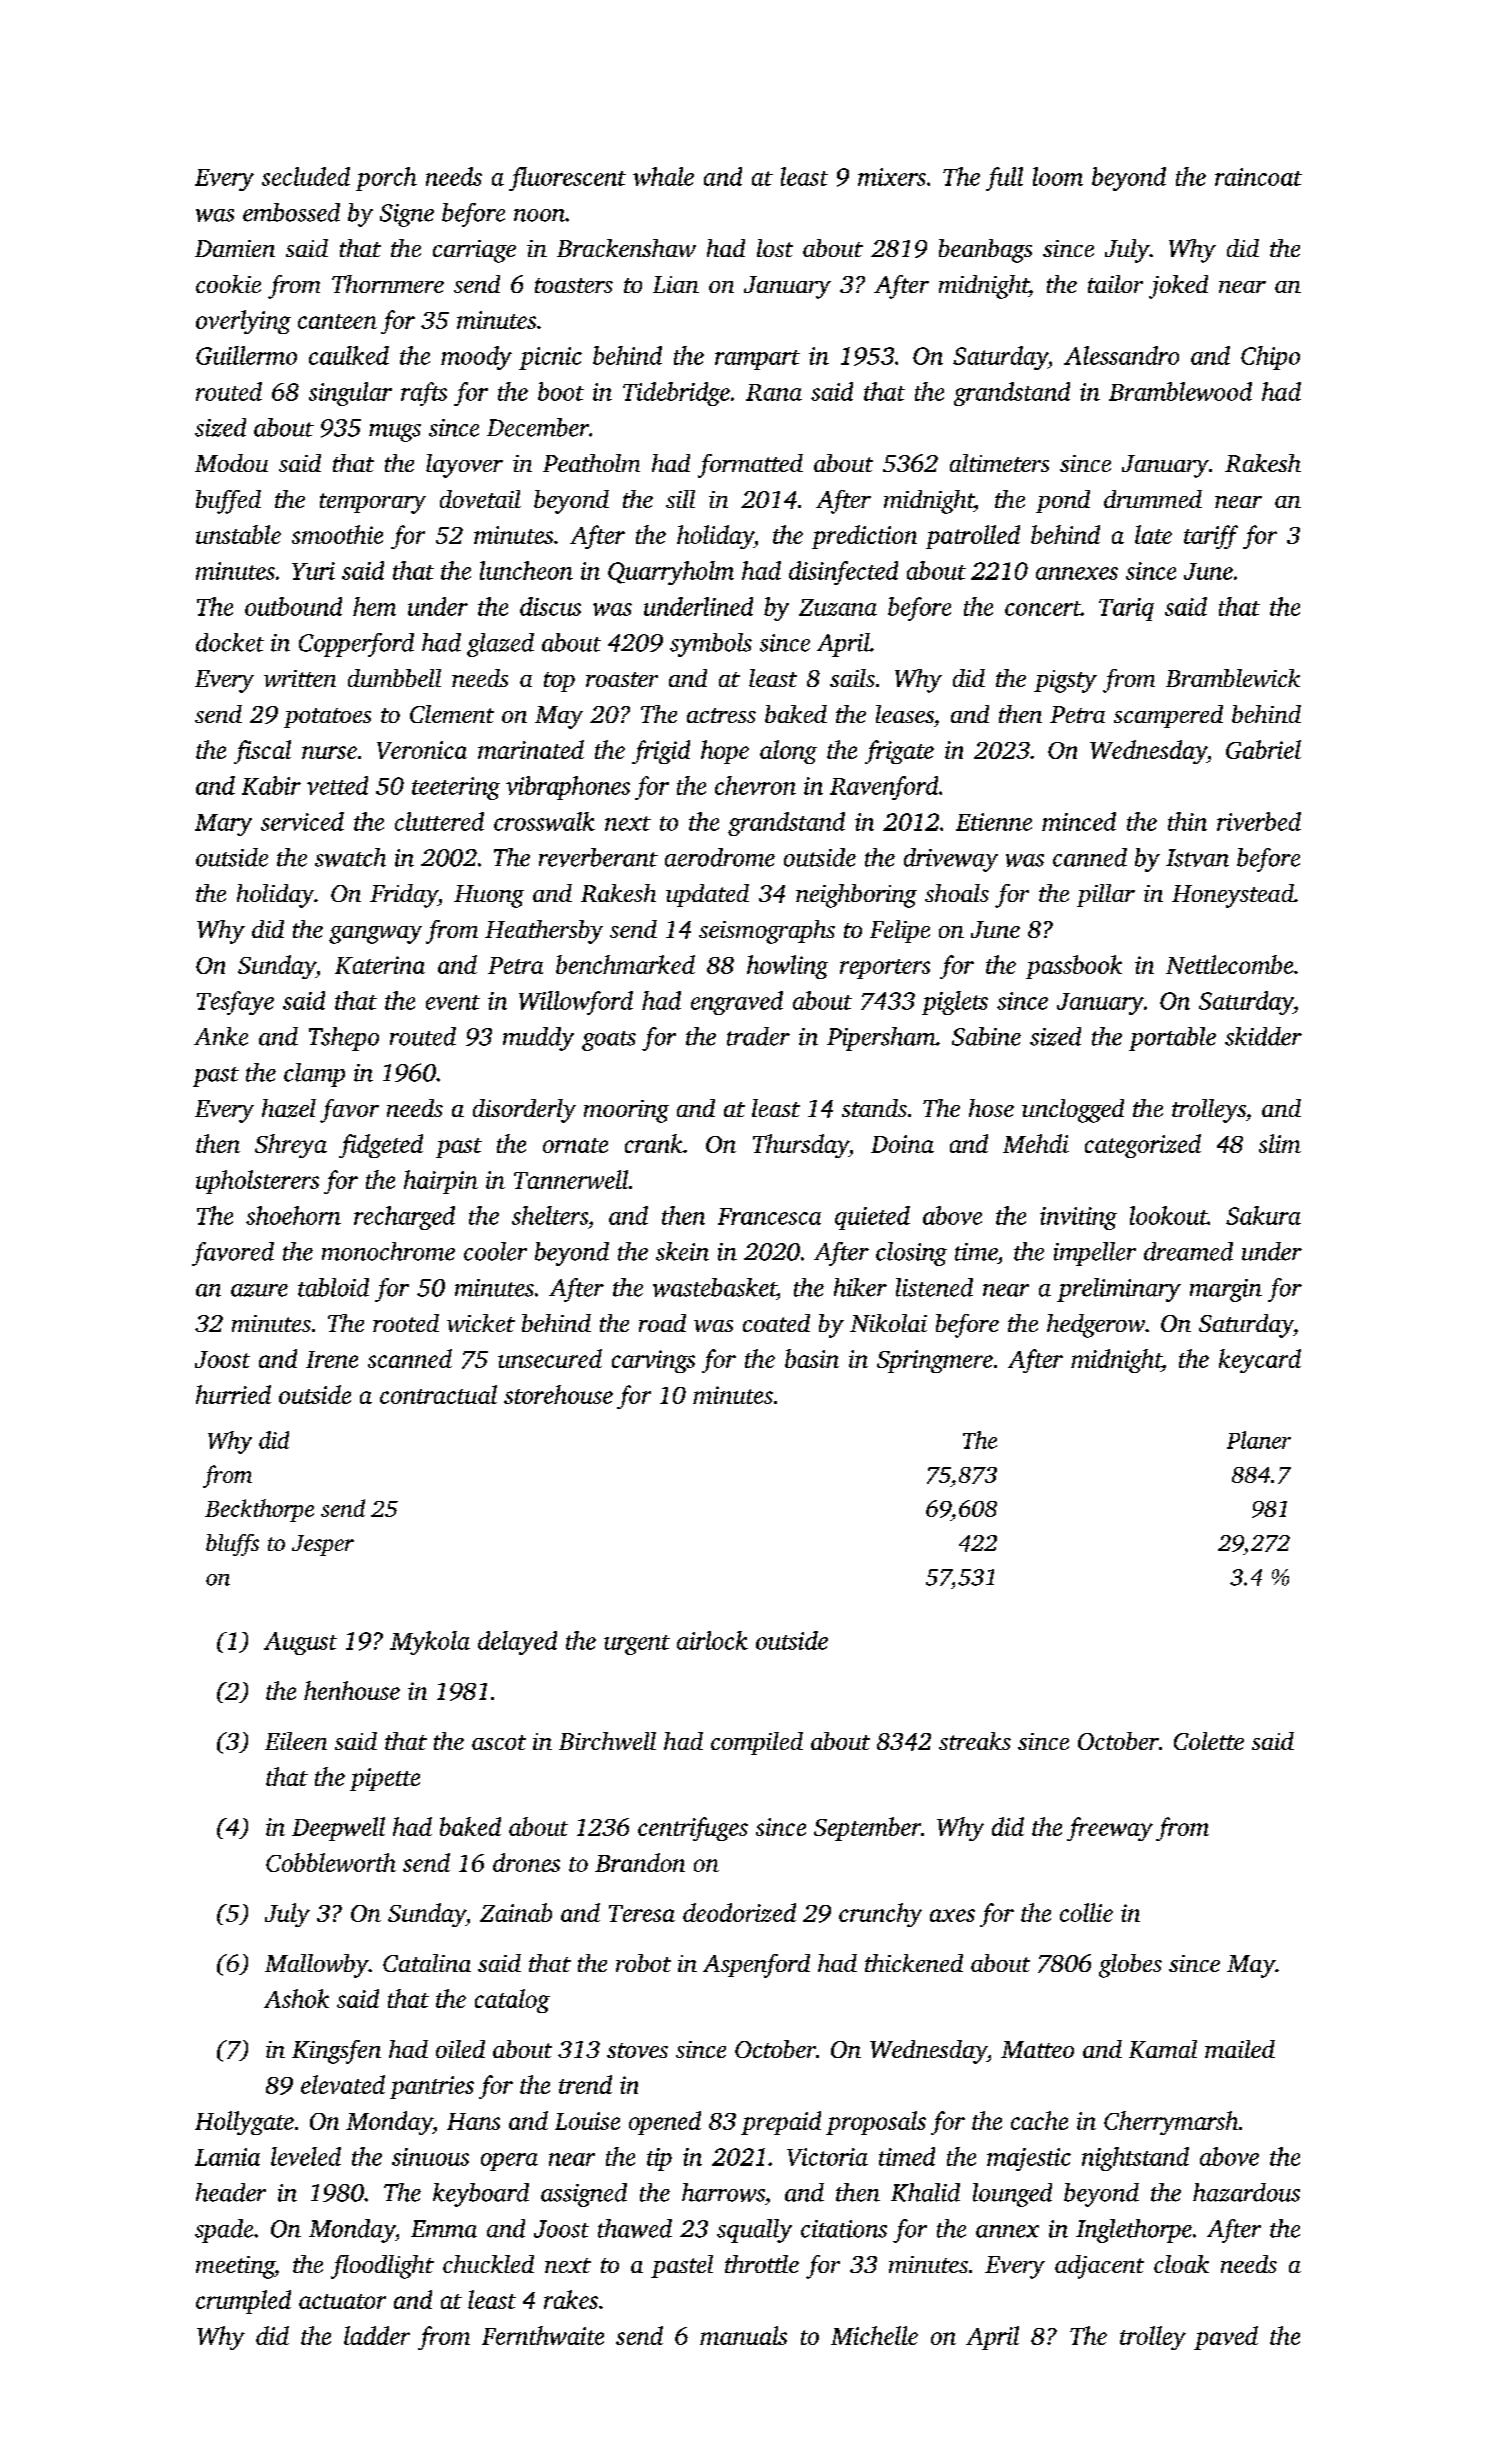 The width and height of the page is (1496, 2464). What do you see at coordinates (801, 1146) in the page?
I see `Thursday` at bounding box center [801, 1146].
